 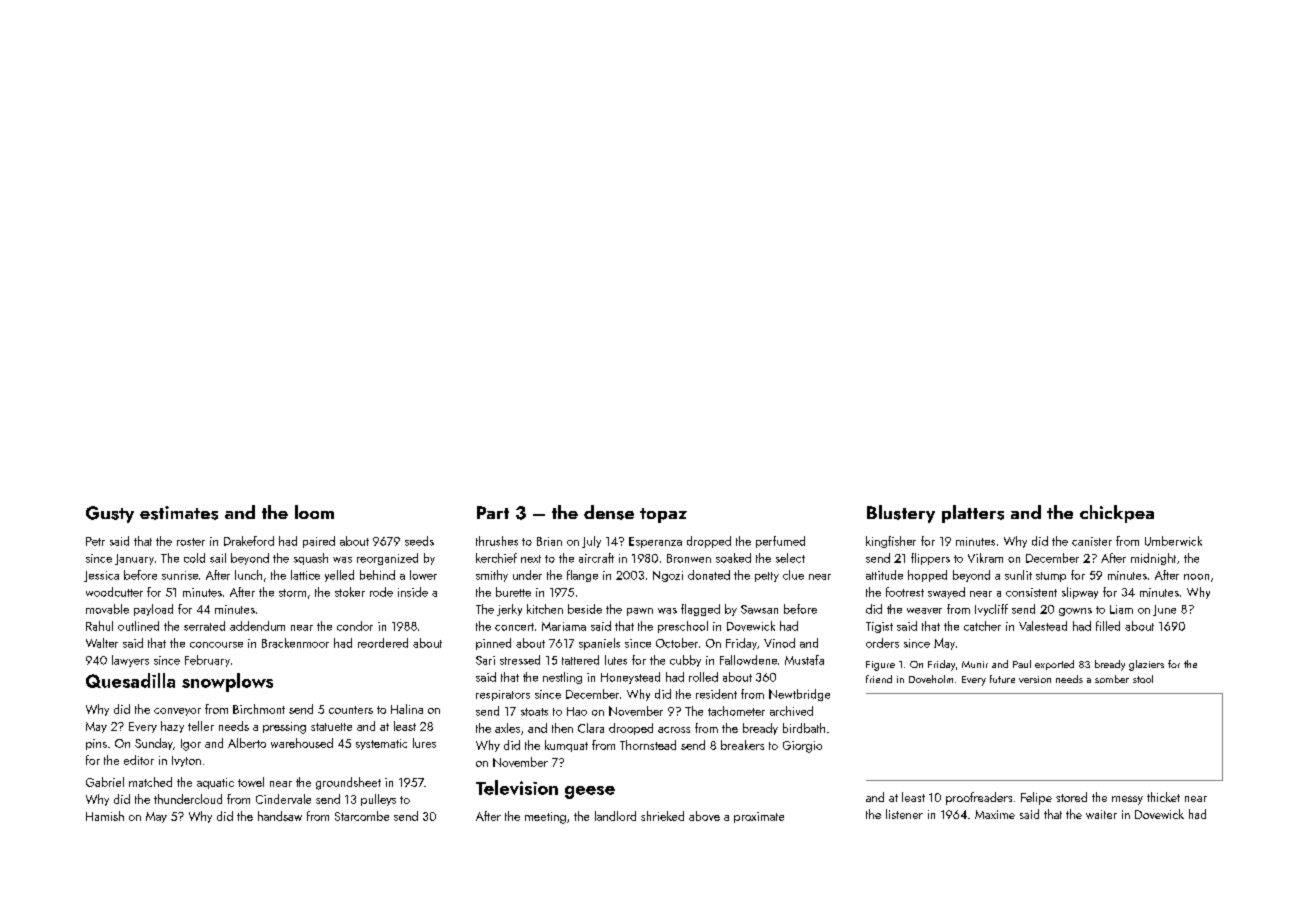 What do you see at coordinates (1092, 541) in the screenshot?
I see `canister` at bounding box center [1092, 541].
